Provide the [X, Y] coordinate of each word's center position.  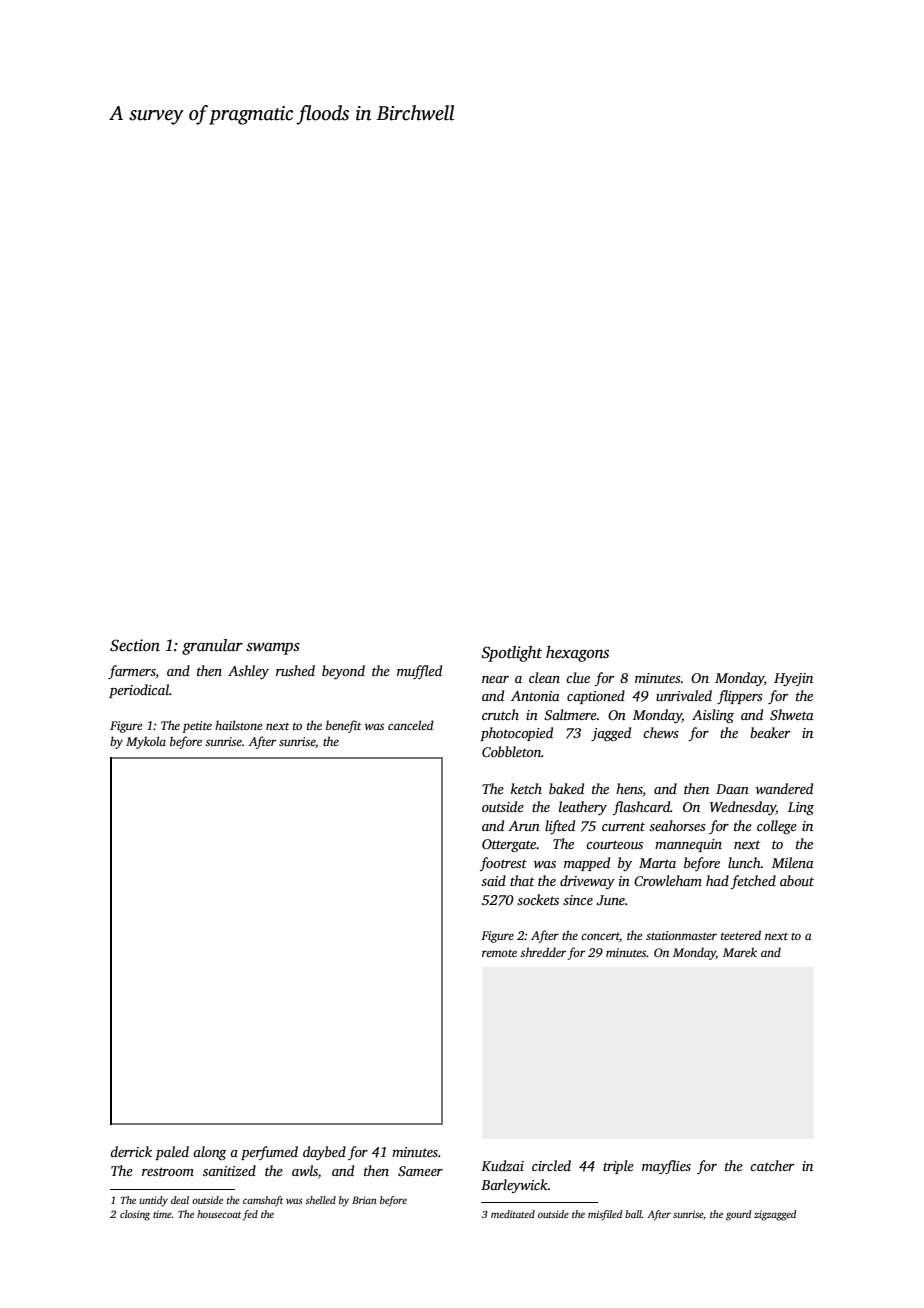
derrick [131, 1151]
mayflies [666, 1167]
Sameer [420, 1171]
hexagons [577, 654]
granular [212, 647]
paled [172, 1153]
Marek [740, 952]
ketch [526, 788]
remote [499, 953]
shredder [543, 952]
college [777, 827]
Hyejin [793, 679]
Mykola [146, 742]
